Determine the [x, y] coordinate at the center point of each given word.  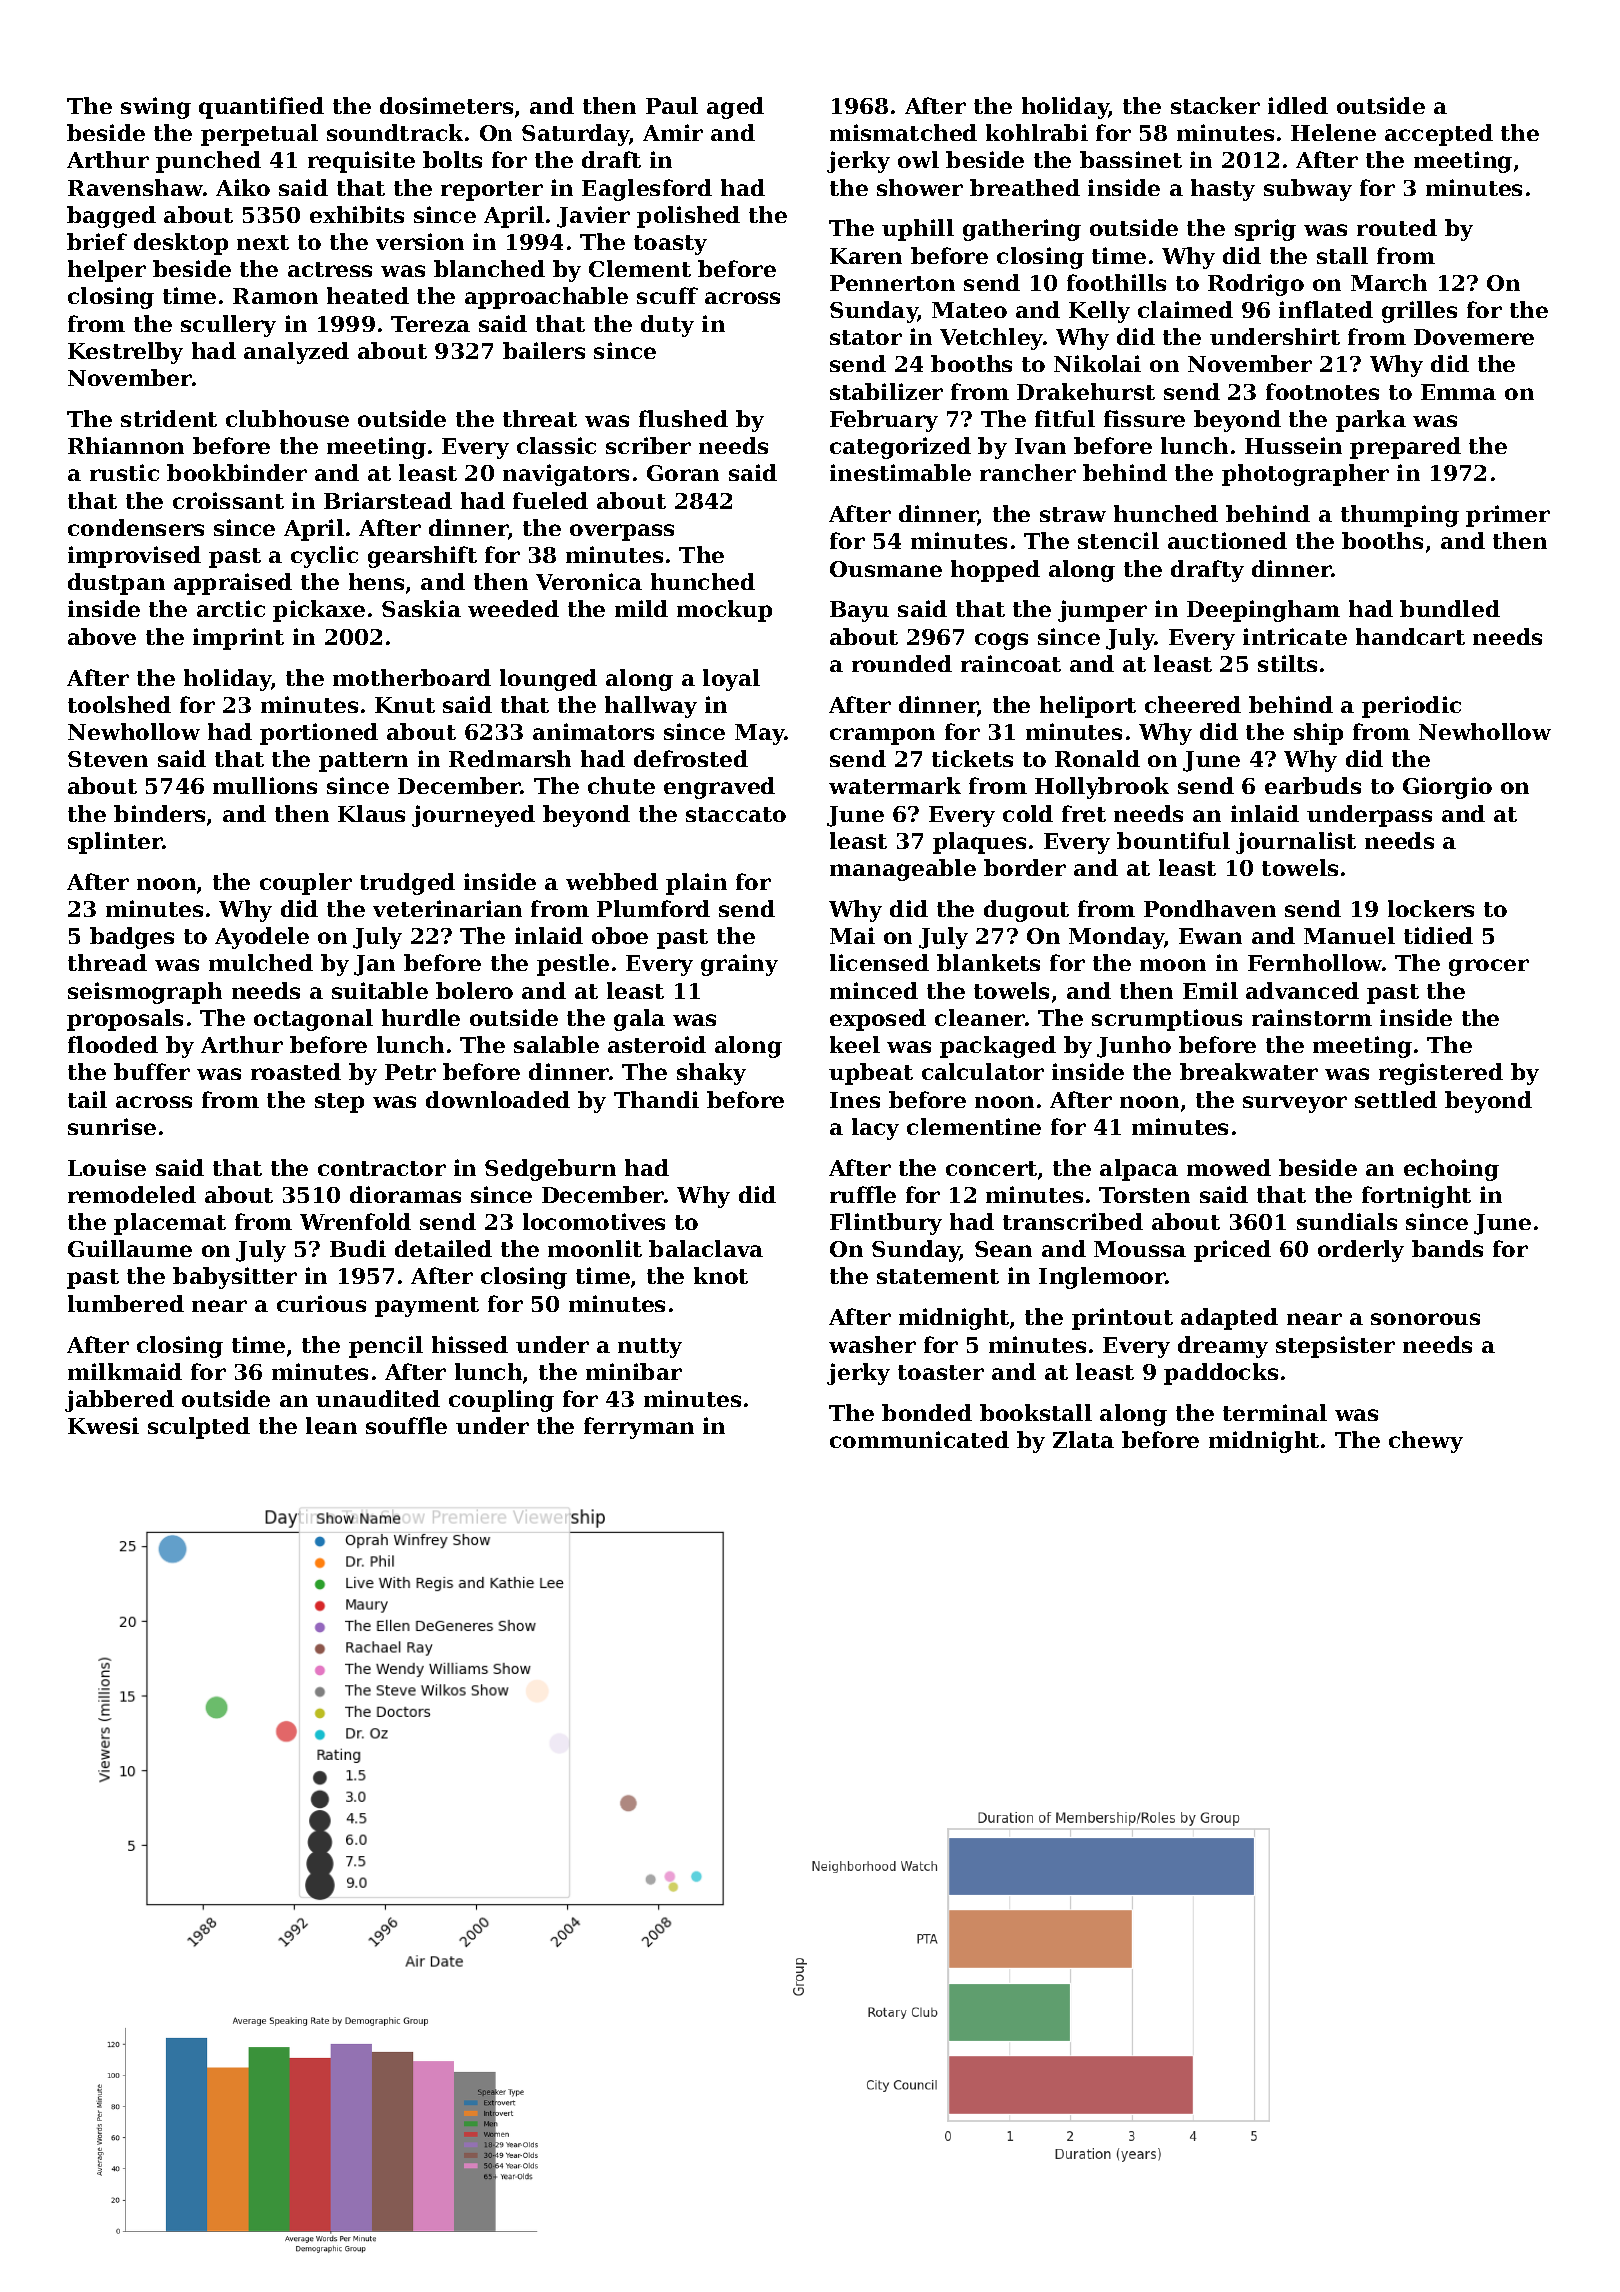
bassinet [1131, 159]
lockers [1431, 908]
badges [132, 938]
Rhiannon [126, 445]
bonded [927, 1412]
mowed [1229, 1167]
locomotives [594, 1221]
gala [639, 1020]
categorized [900, 448]
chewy [1426, 1442]
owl [918, 159]
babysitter [235, 1278]
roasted [296, 1071]
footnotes [1322, 391]
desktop [181, 244]
